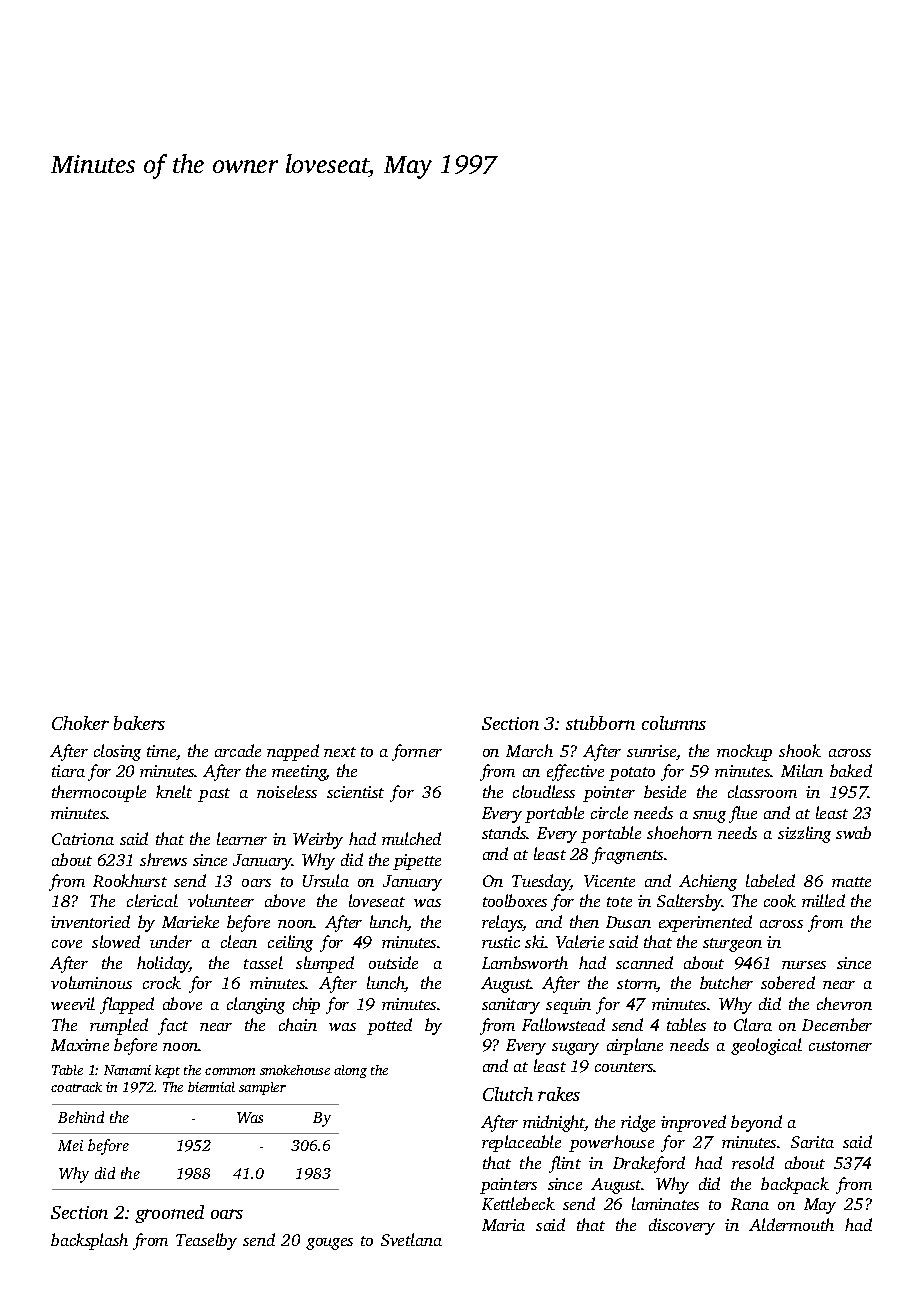  Describe the element at coordinates (80, 1045) in the screenshot. I see `Maxime` at that location.
